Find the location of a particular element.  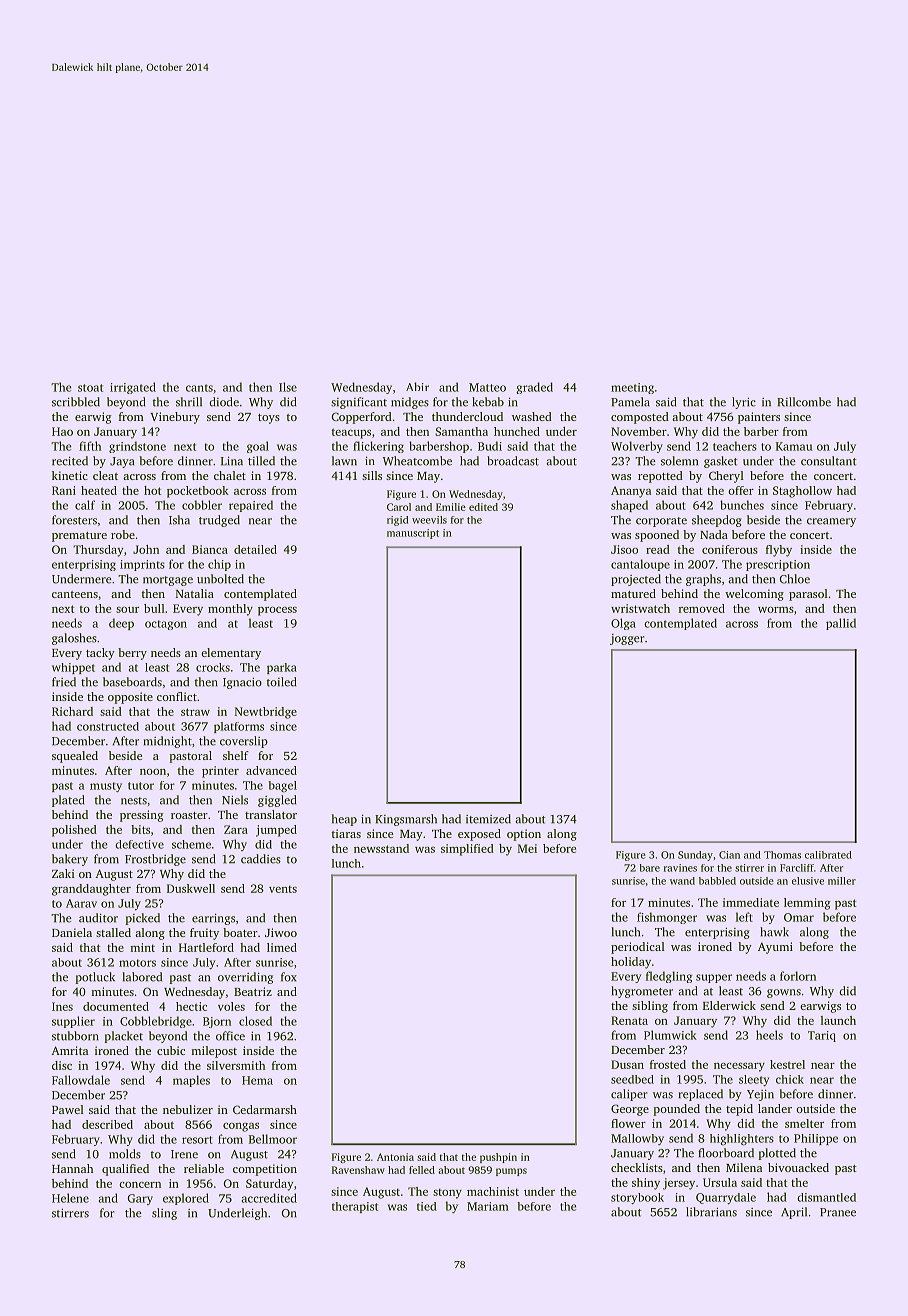

potluck is located at coordinates (95, 978).
